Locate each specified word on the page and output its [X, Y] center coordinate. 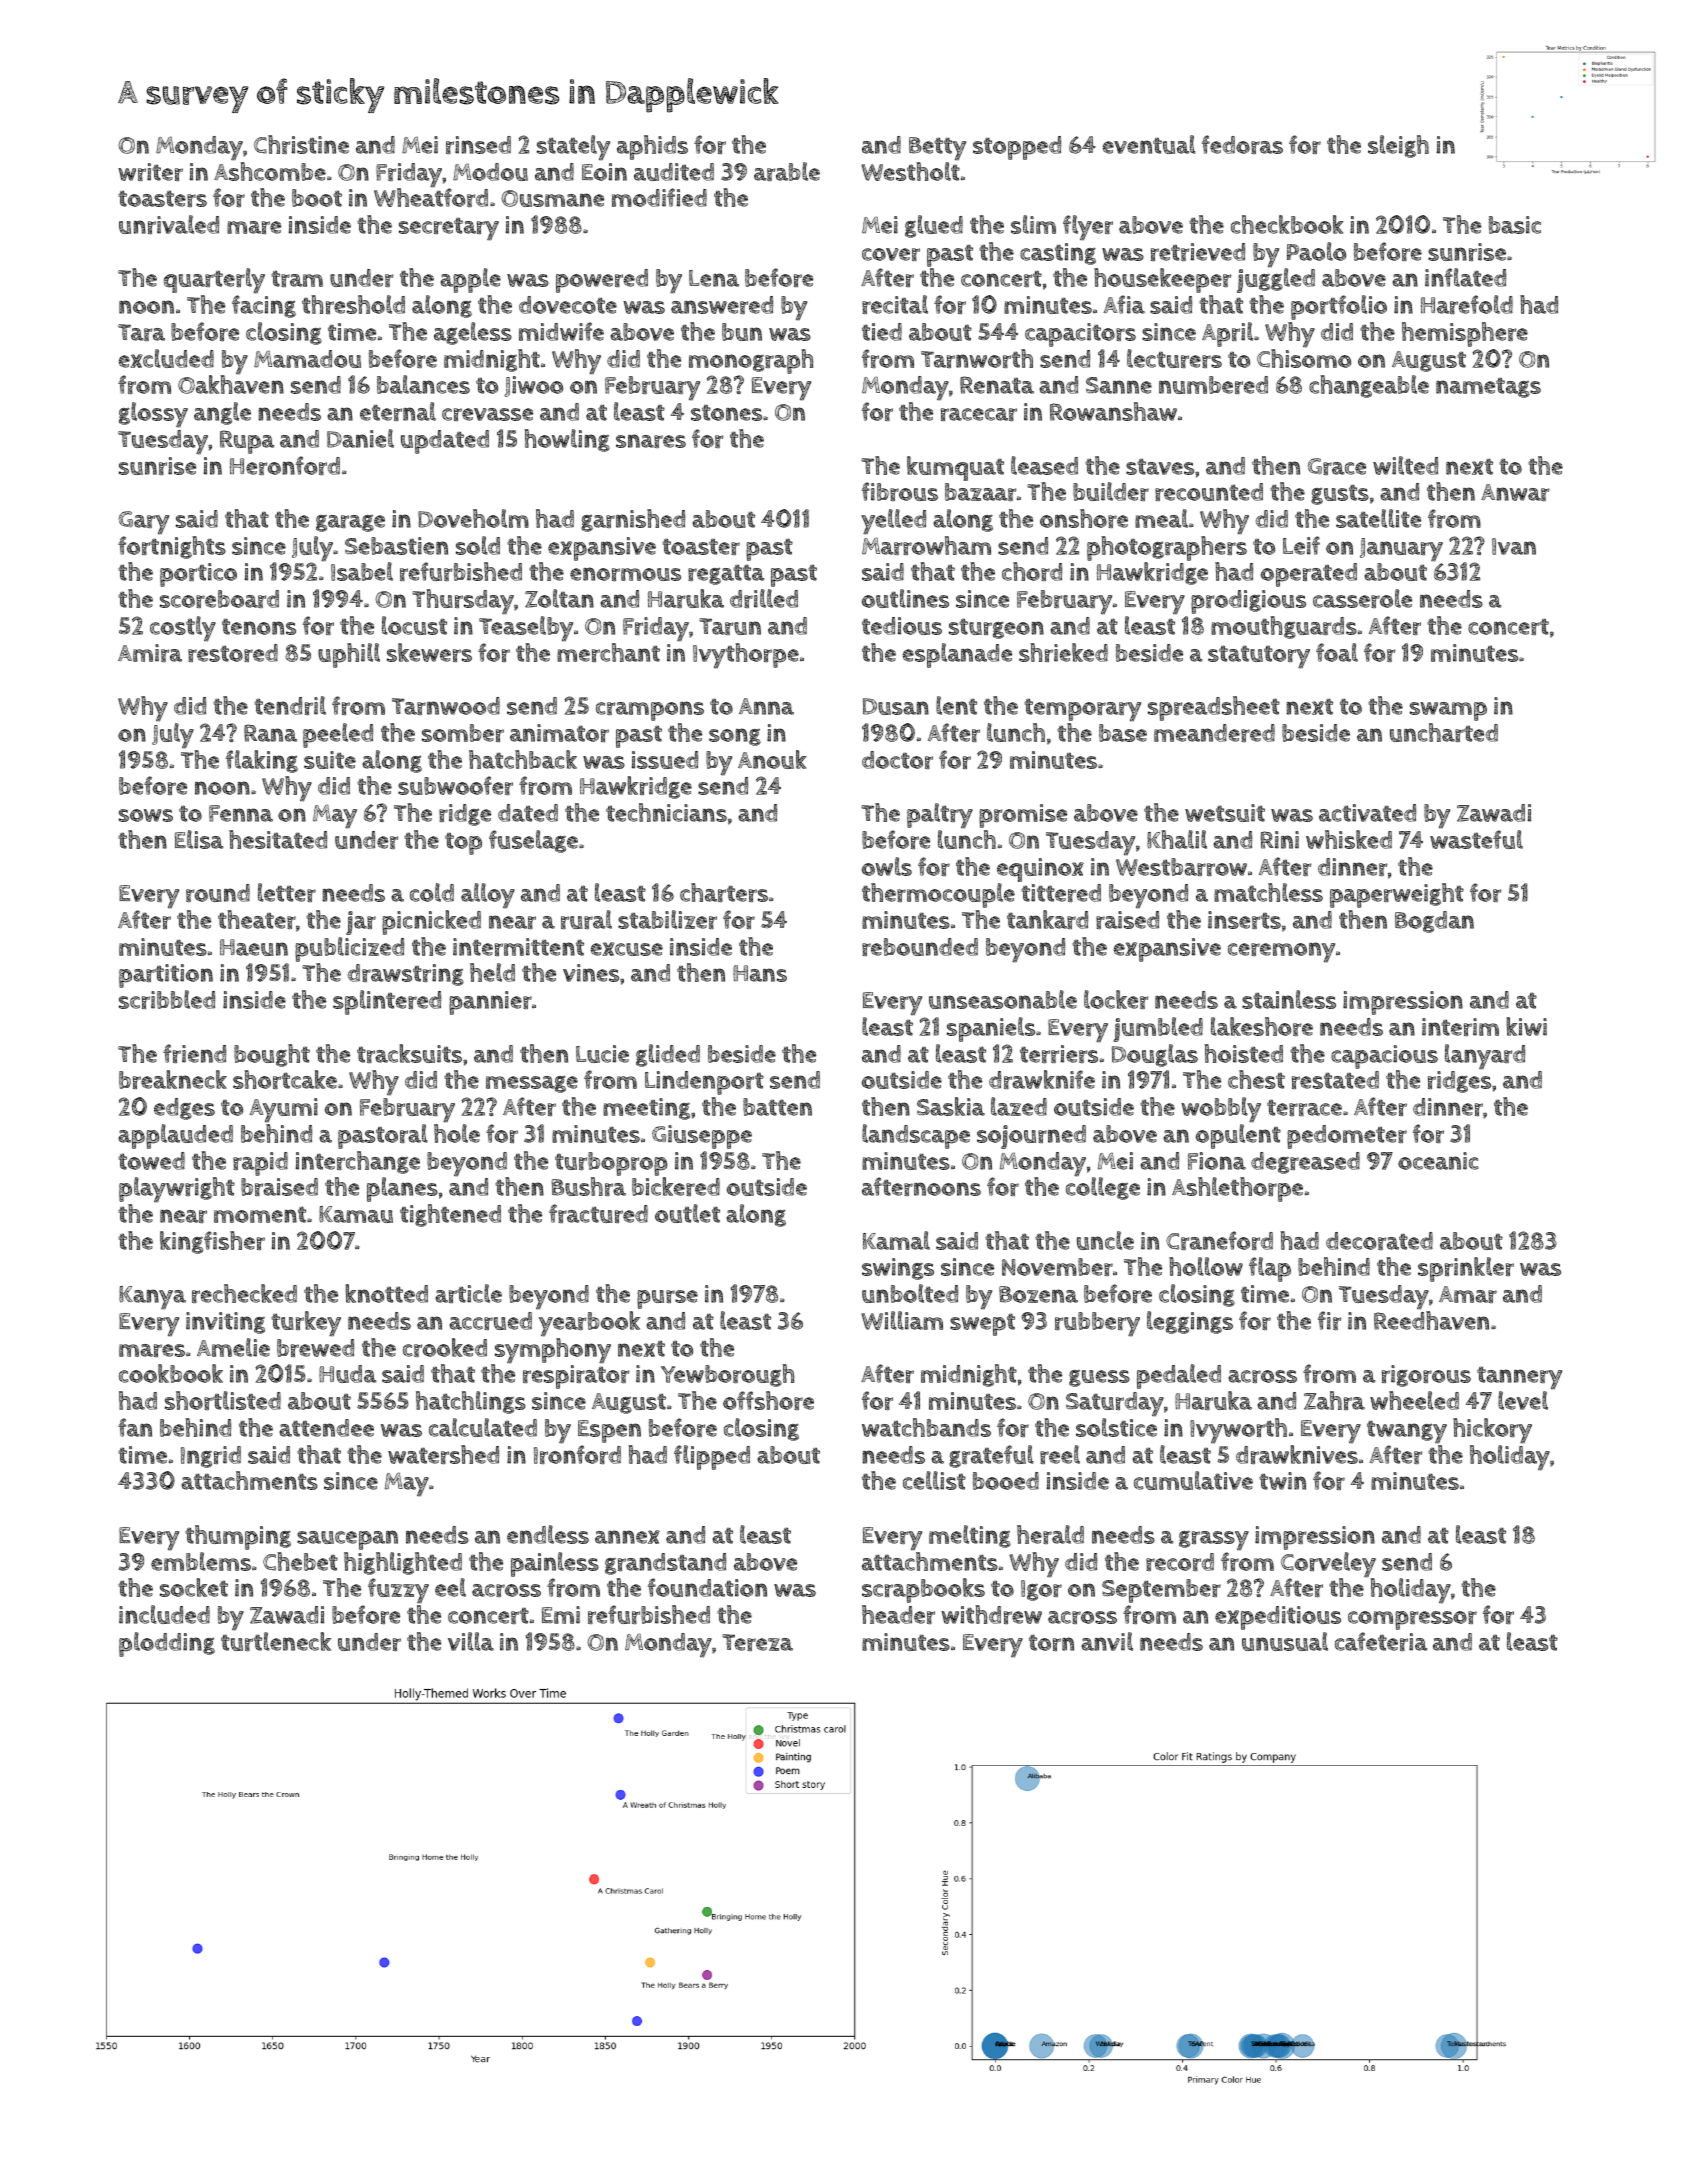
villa [471, 1641]
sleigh [1398, 146]
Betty [937, 148]
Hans [760, 973]
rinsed [478, 145]
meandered [1214, 733]
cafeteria [1381, 1641]
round [218, 893]
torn [1051, 1642]
